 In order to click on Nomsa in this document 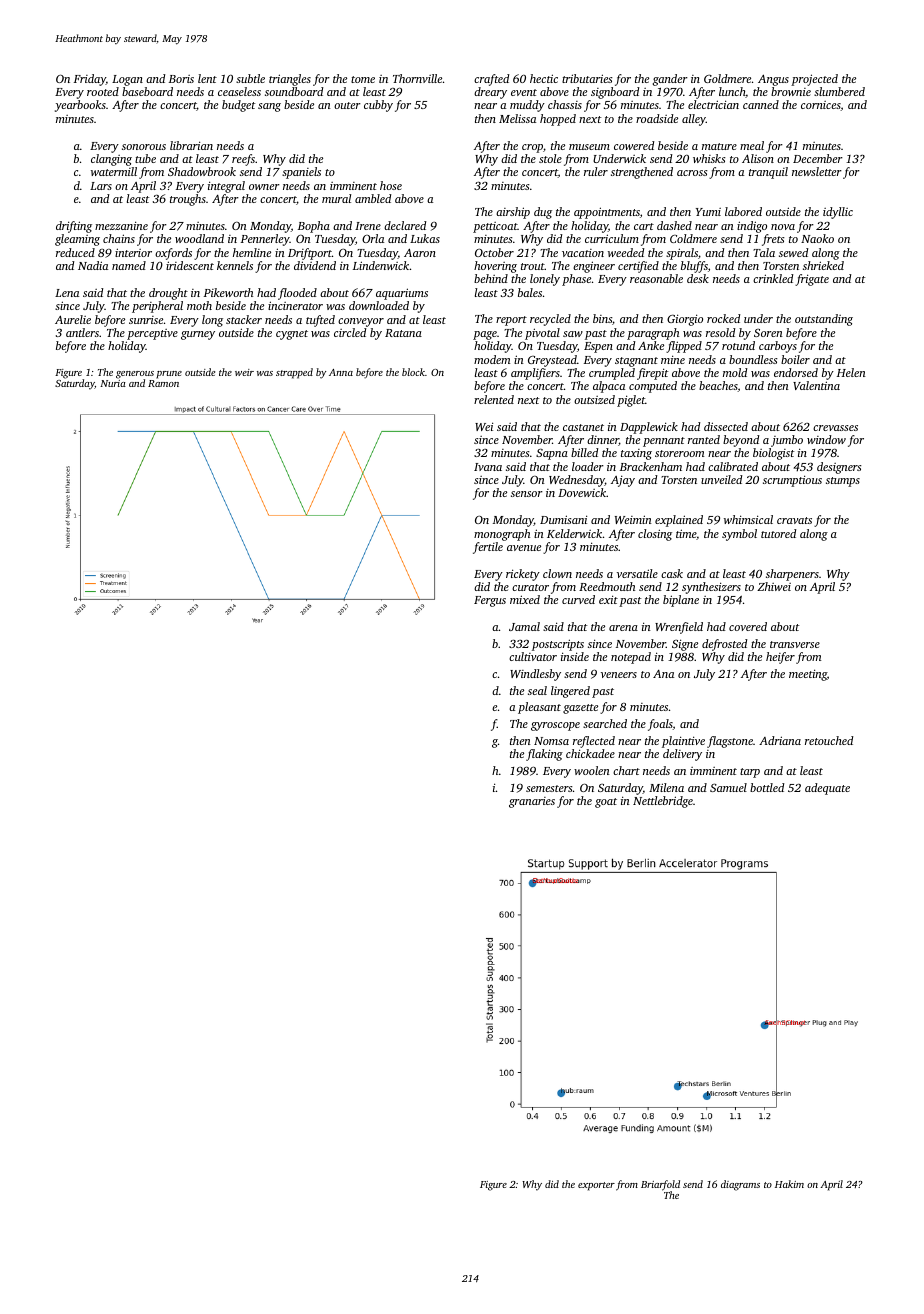, I will do `click(551, 741)`.
